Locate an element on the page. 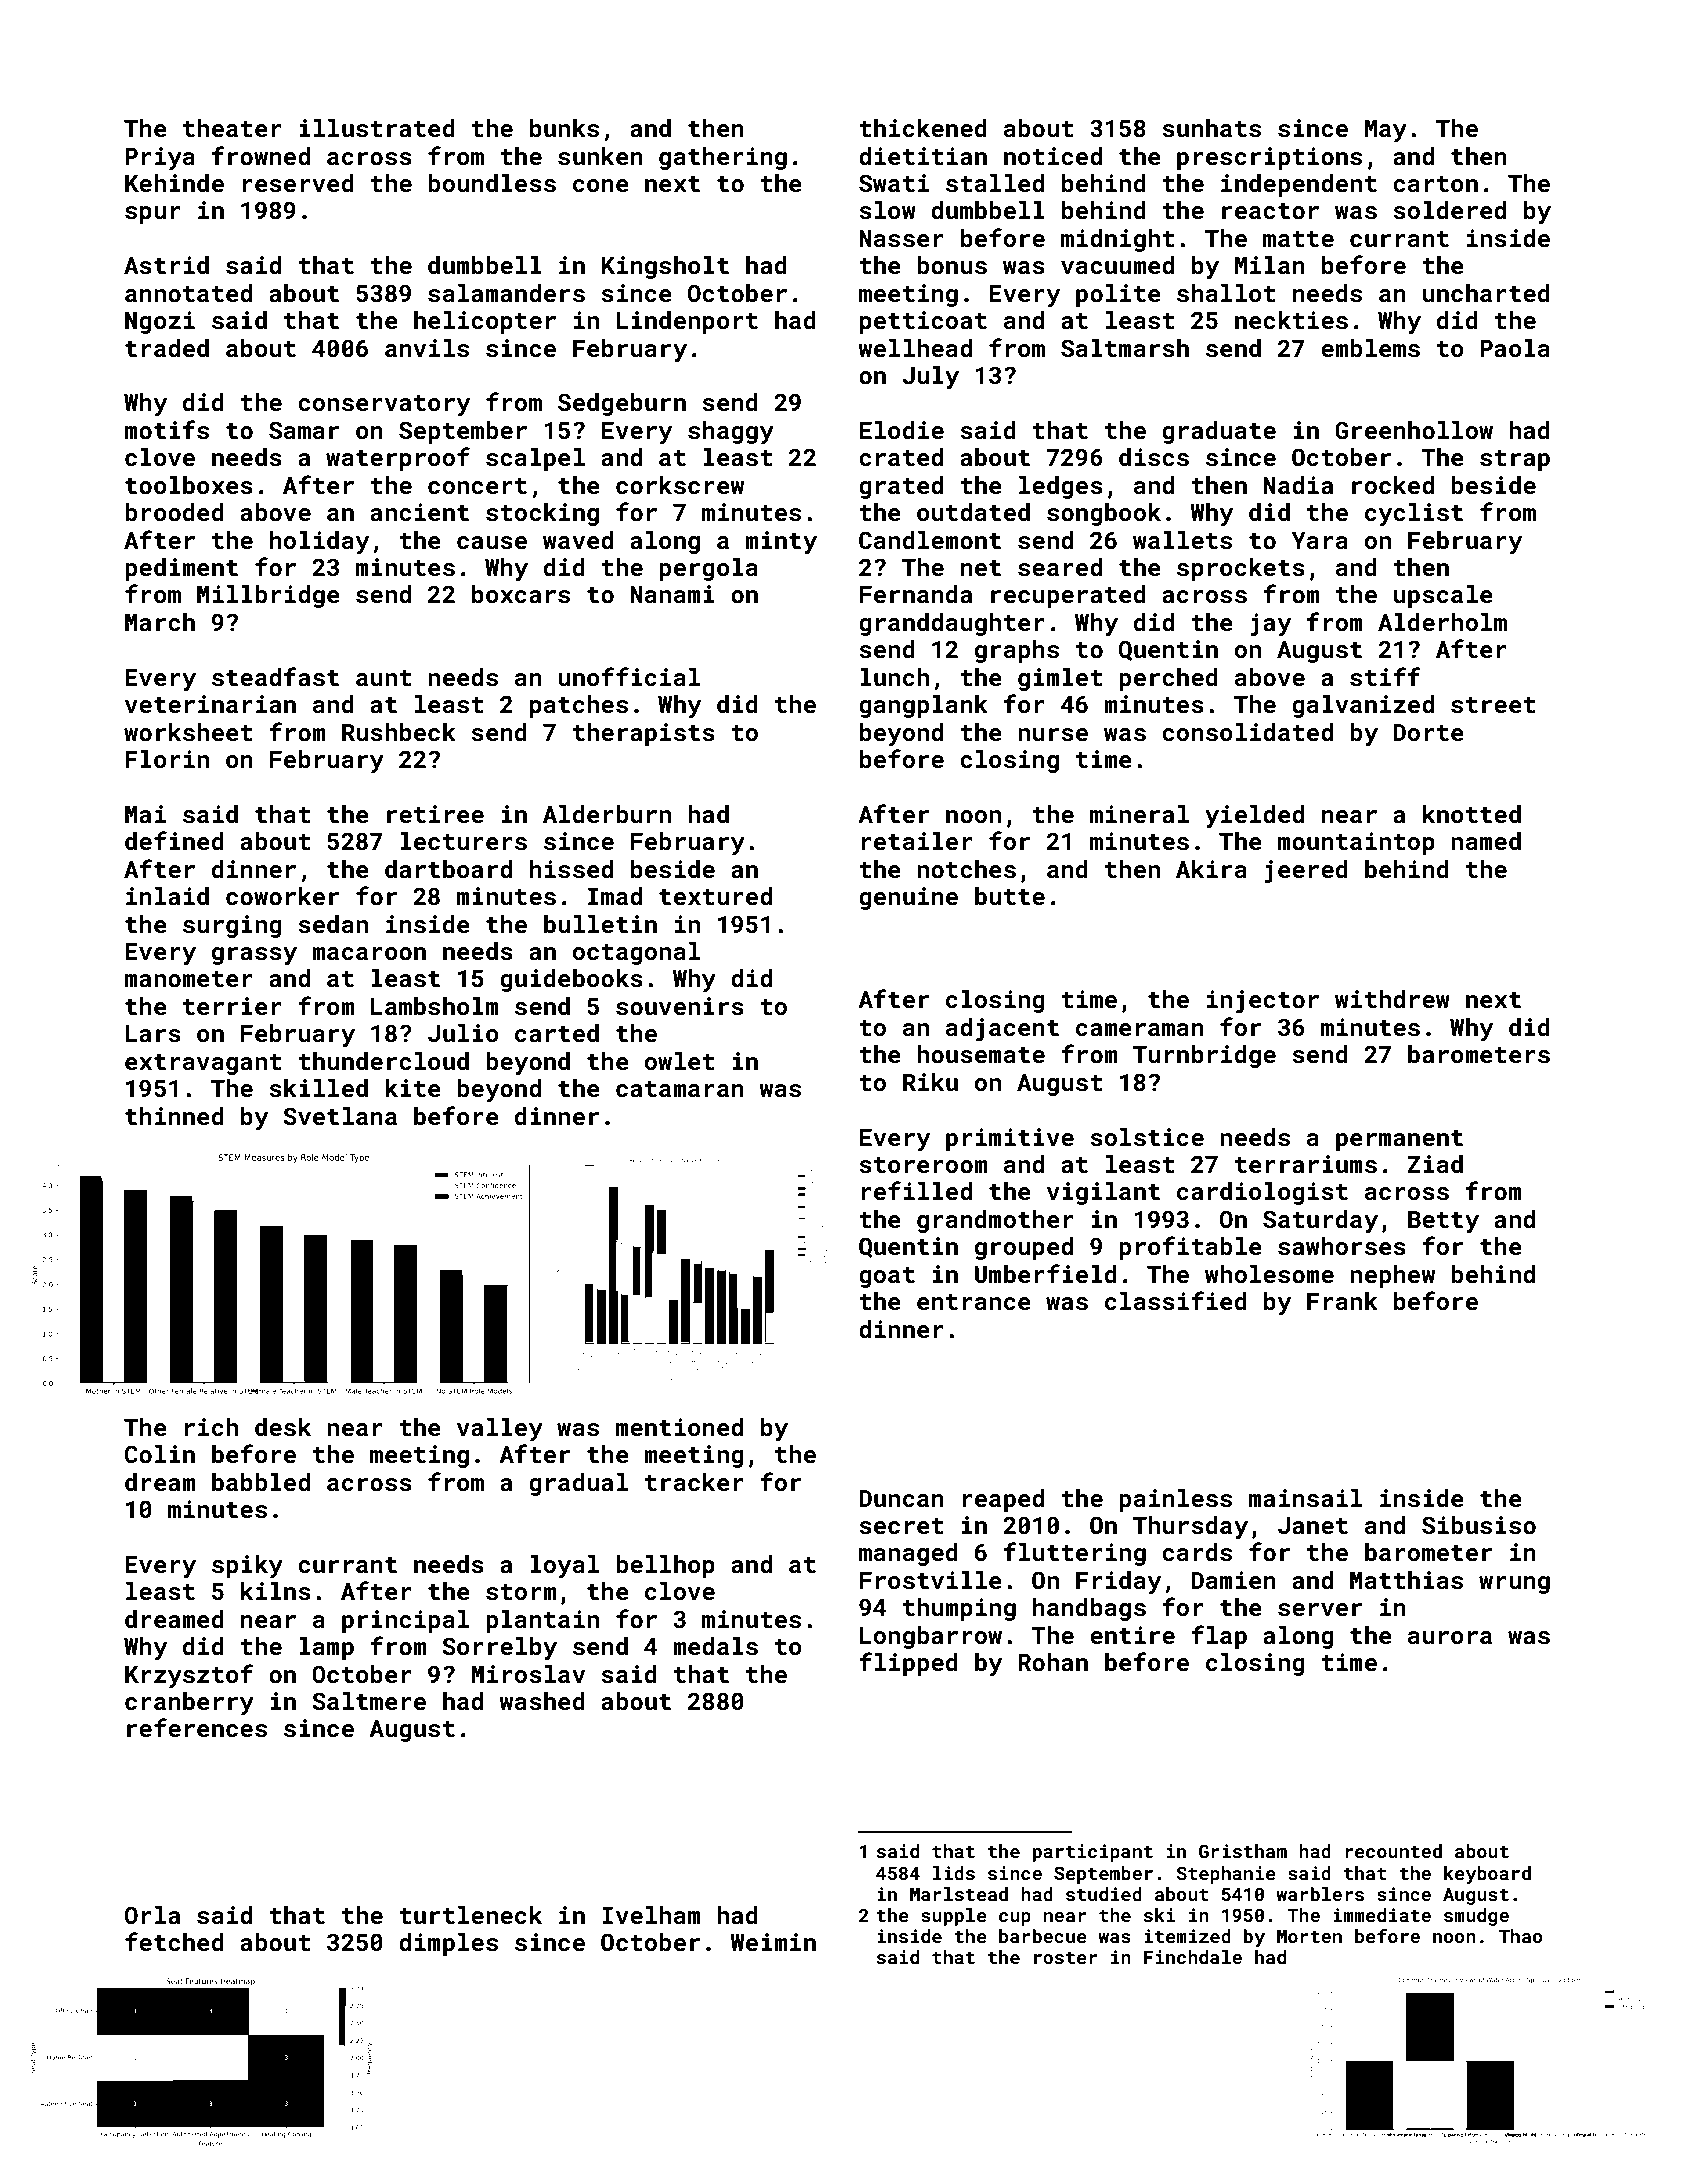 The width and height of the image is (1683, 2178). Fernanda is located at coordinates (916, 594).
